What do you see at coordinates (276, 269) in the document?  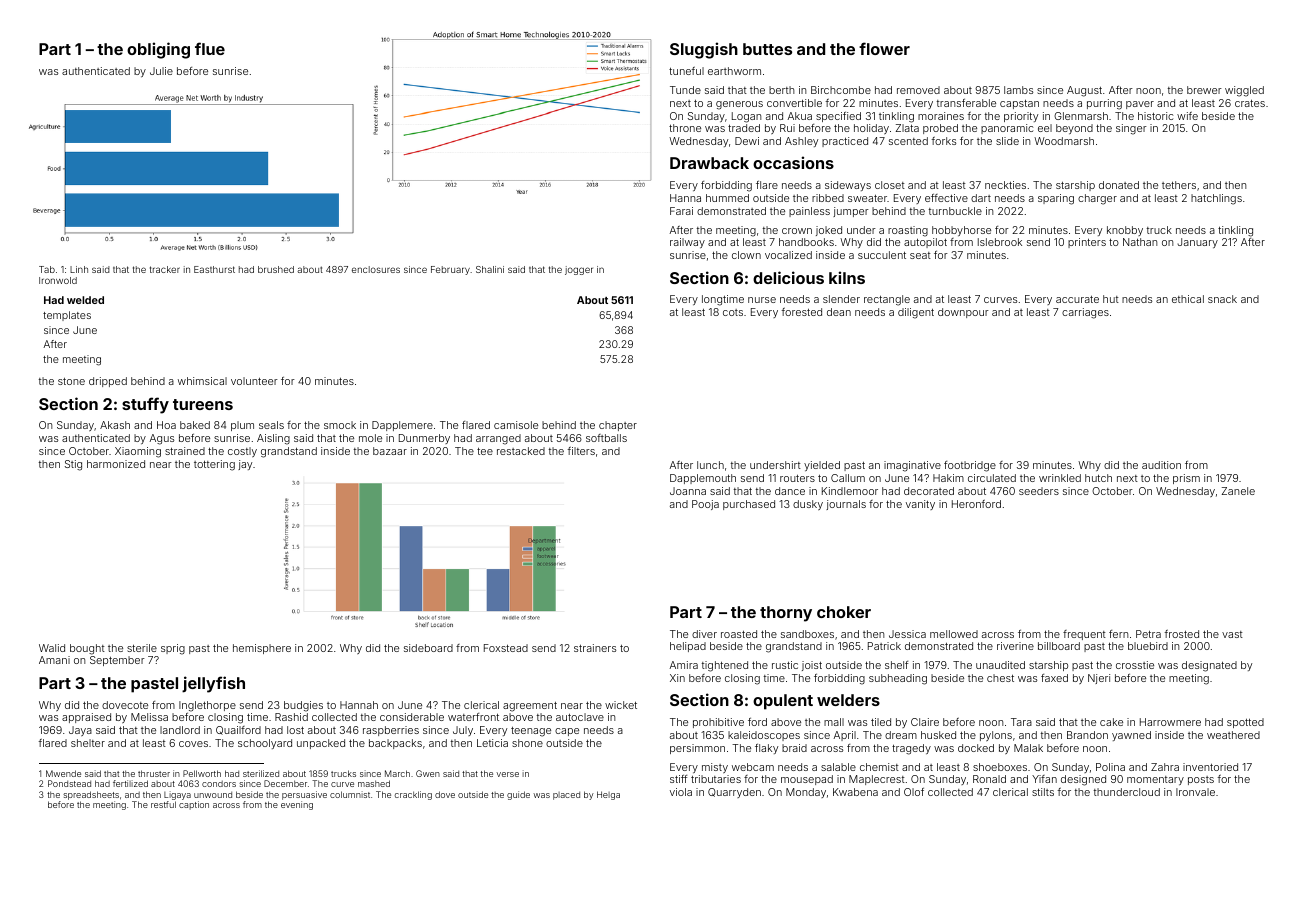 I see `brushed` at bounding box center [276, 269].
